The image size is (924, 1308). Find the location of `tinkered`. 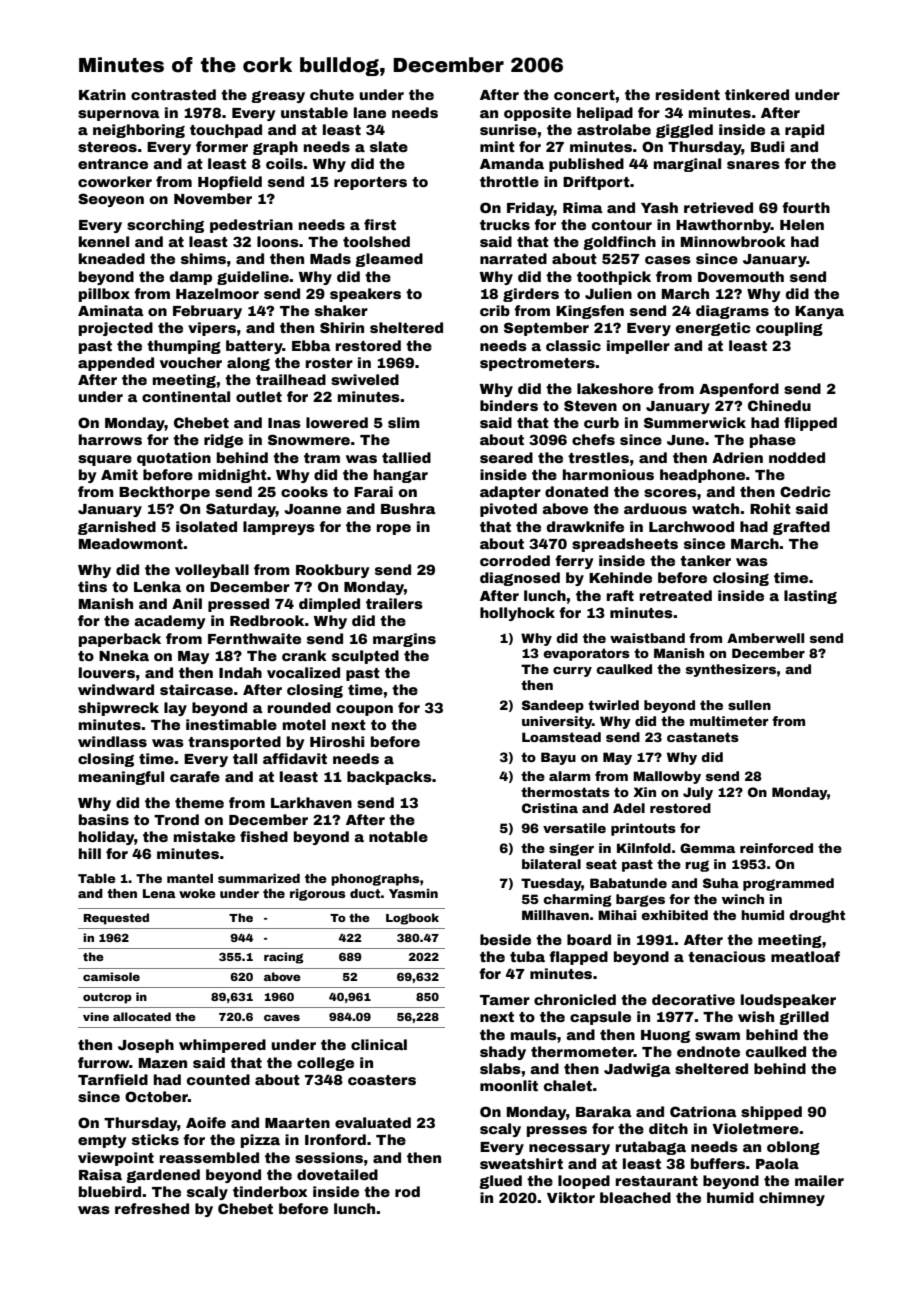

tinkered is located at coordinates (757, 94).
